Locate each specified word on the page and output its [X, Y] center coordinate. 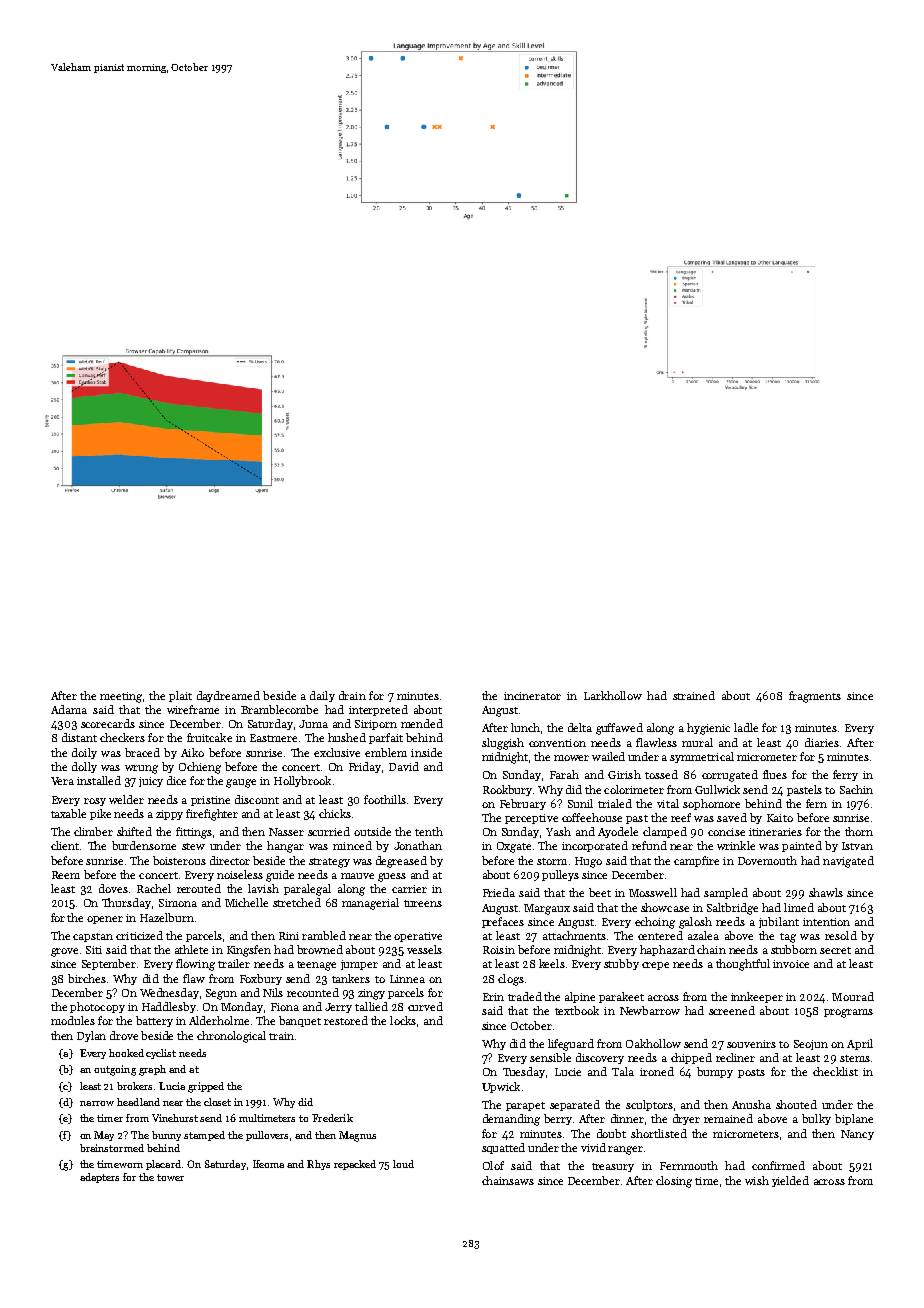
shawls [826, 892]
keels [552, 963]
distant [79, 737]
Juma [313, 724]
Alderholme [219, 1020]
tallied [371, 1006]
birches [87, 978]
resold [841, 935]
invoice [791, 964]
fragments [815, 697]
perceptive [531, 819]
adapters [99, 1178]
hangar [285, 847]
